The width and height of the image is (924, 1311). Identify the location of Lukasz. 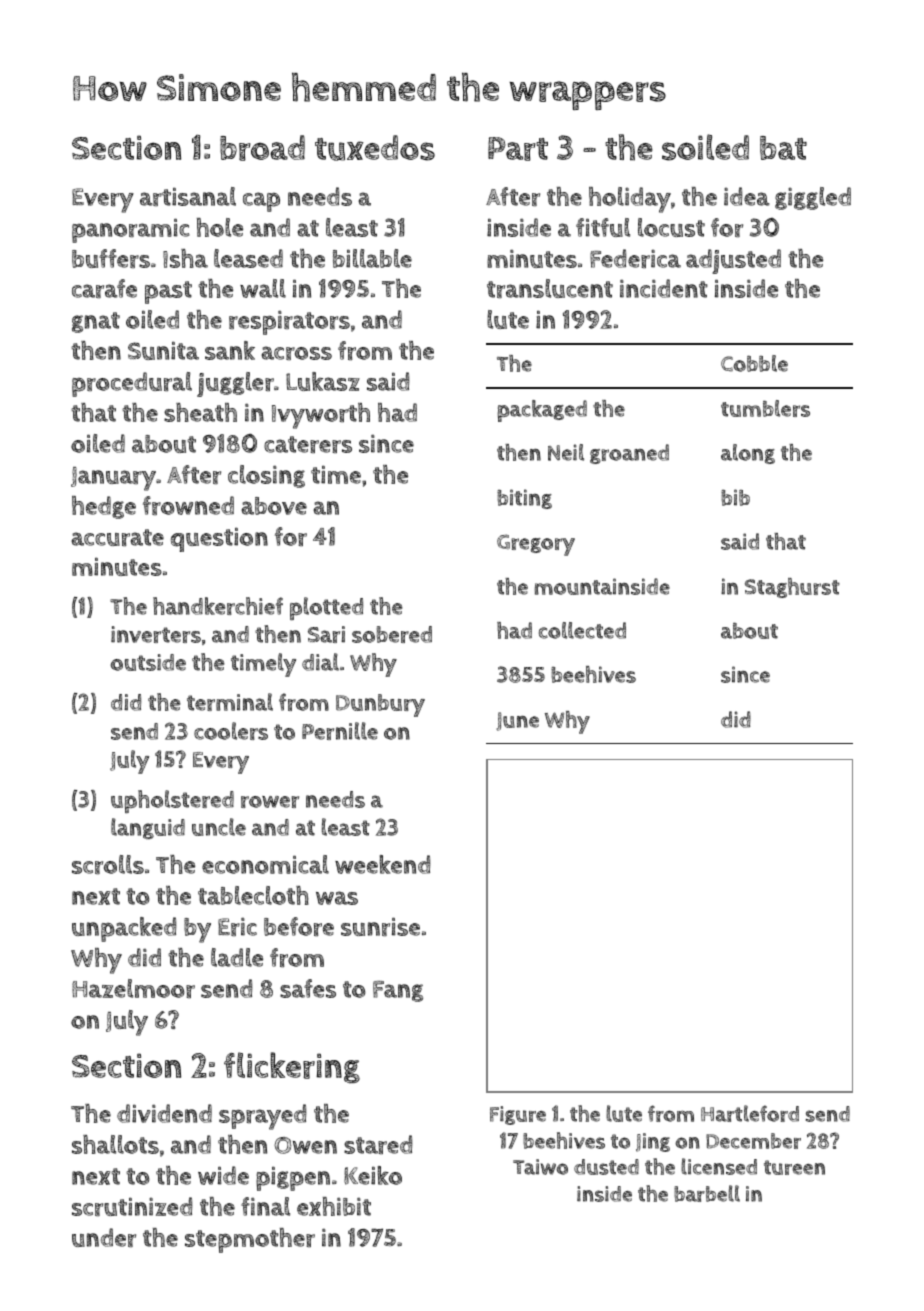
(323, 381).
